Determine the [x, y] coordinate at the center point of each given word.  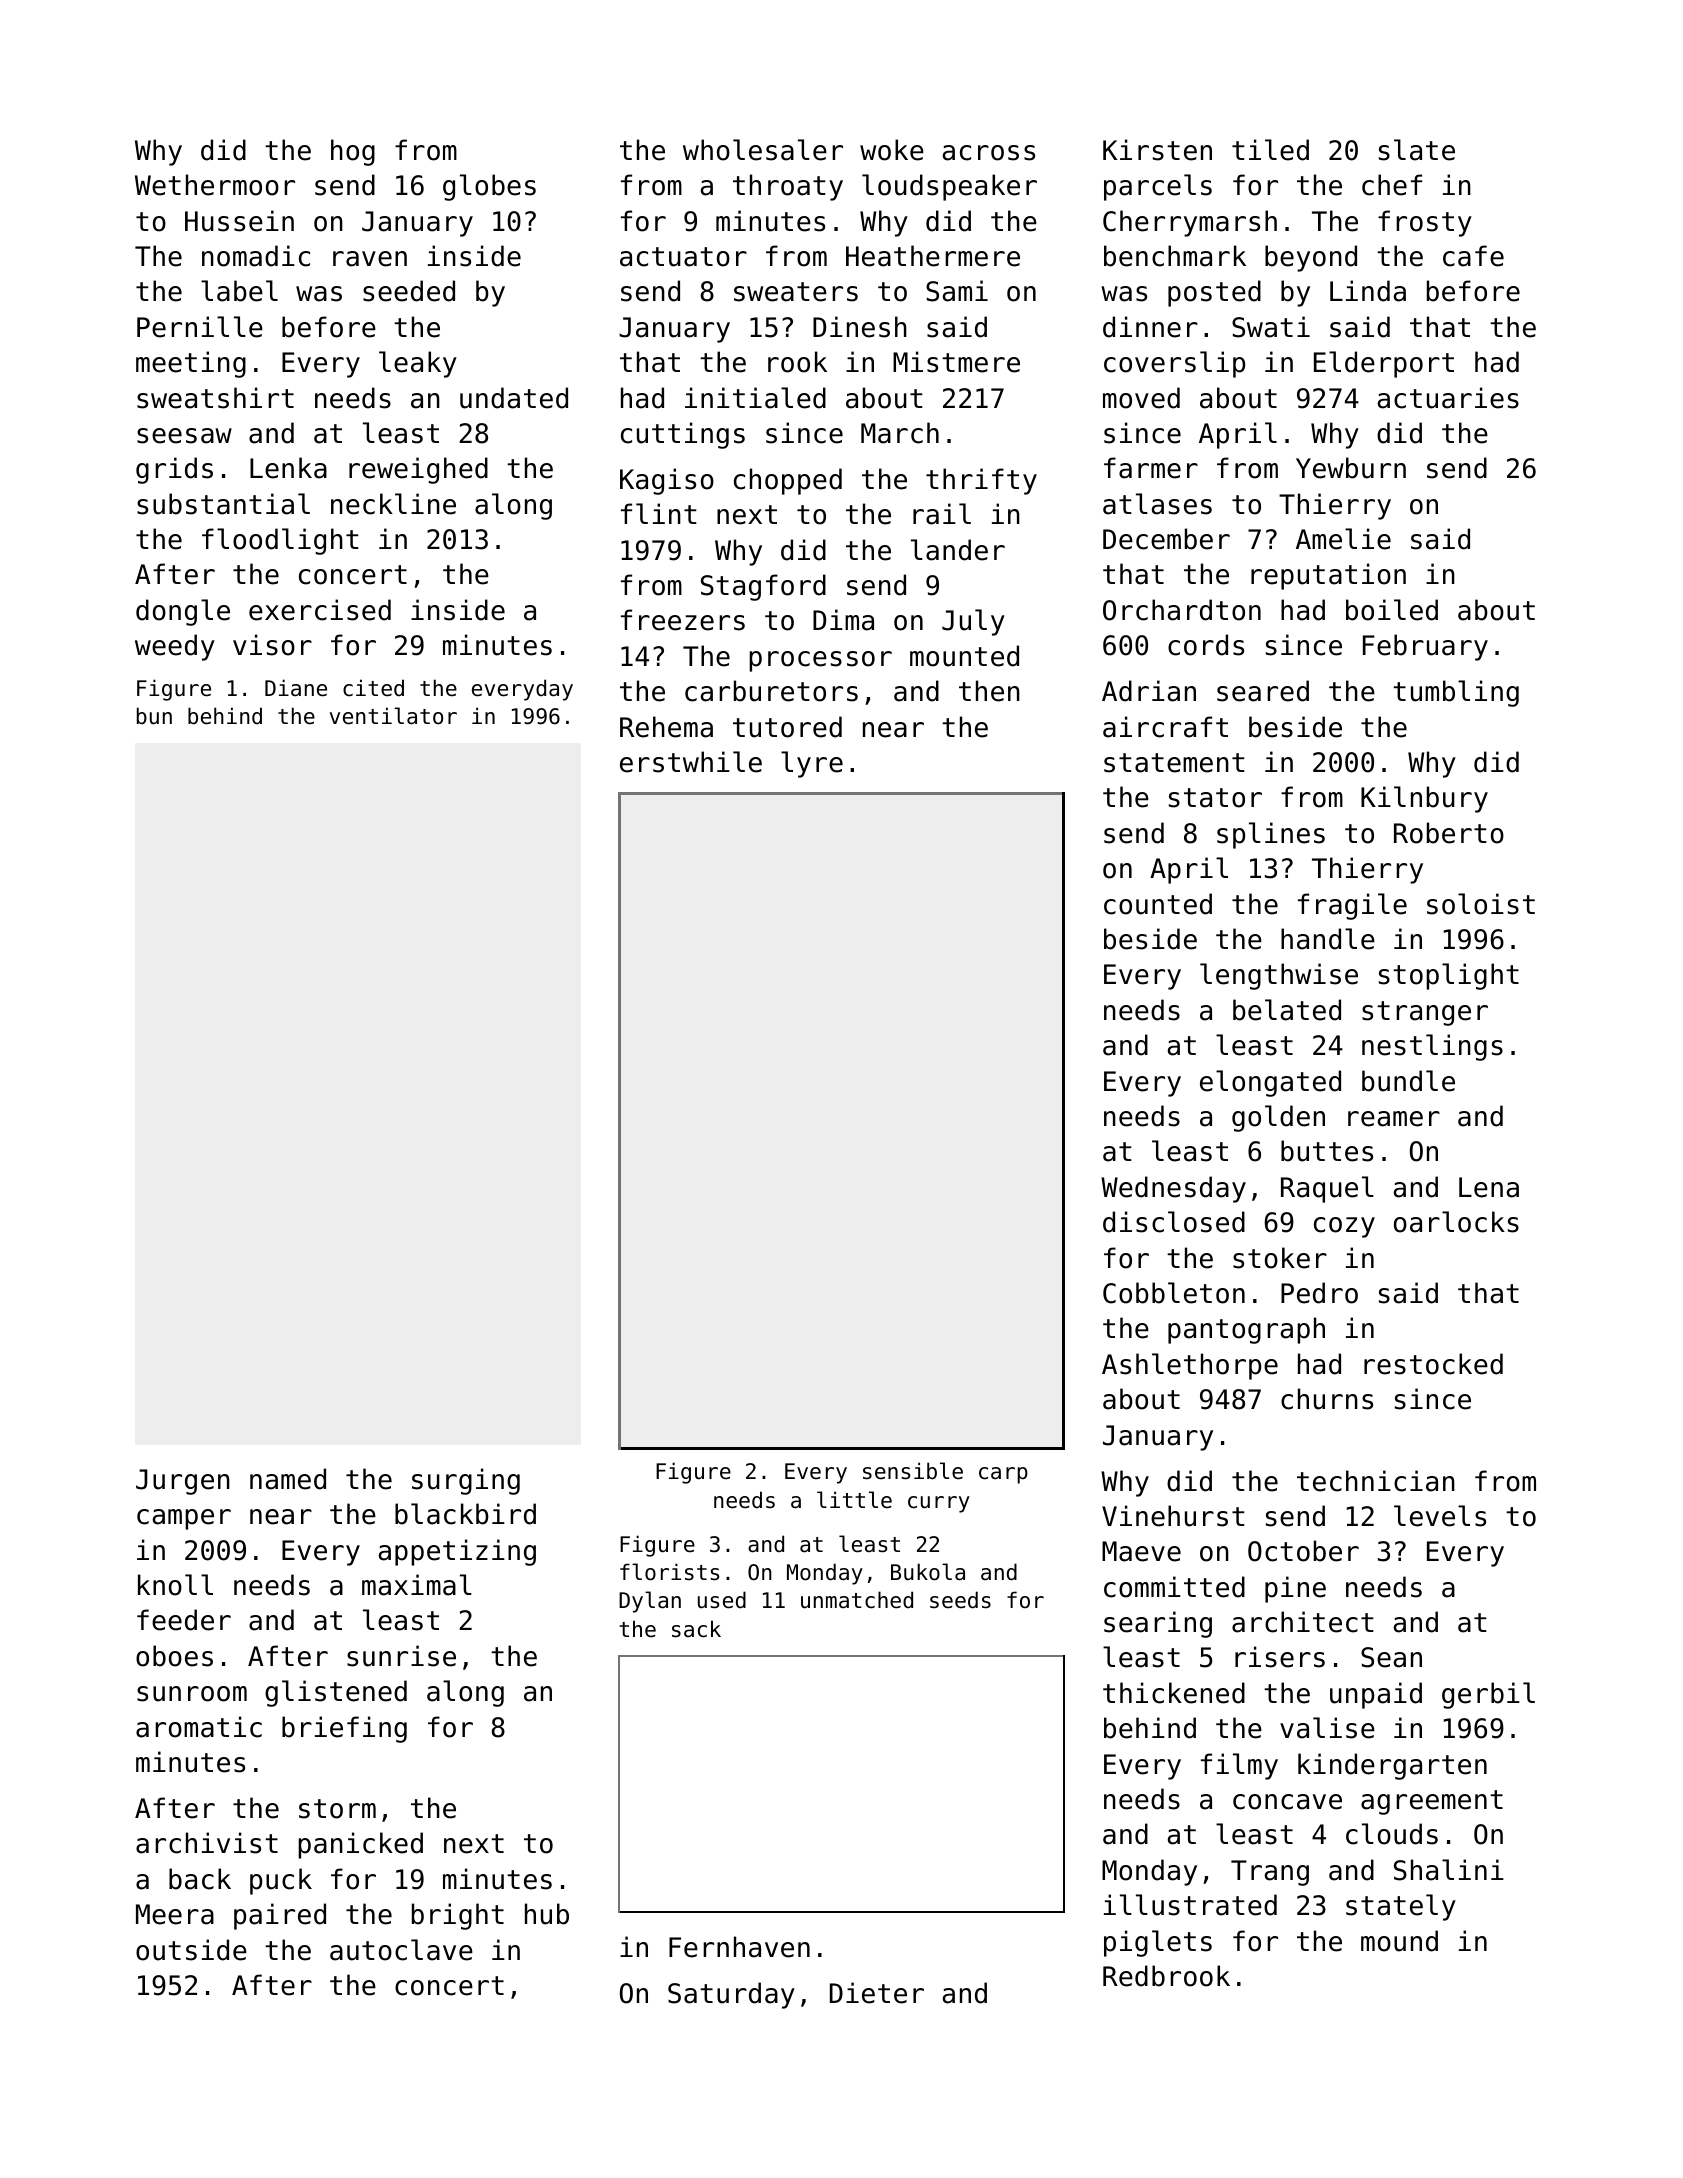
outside [191, 1950]
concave [1287, 1802]
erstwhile [691, 762]
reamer [1394, 1119]
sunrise [401, 1656]
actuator [683, 257]
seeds [960, 1600]
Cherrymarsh [1190, 223]
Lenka [288, 468]
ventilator [393, 716]
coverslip [1174, 364]
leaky [418, 364]
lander [958, 550]
